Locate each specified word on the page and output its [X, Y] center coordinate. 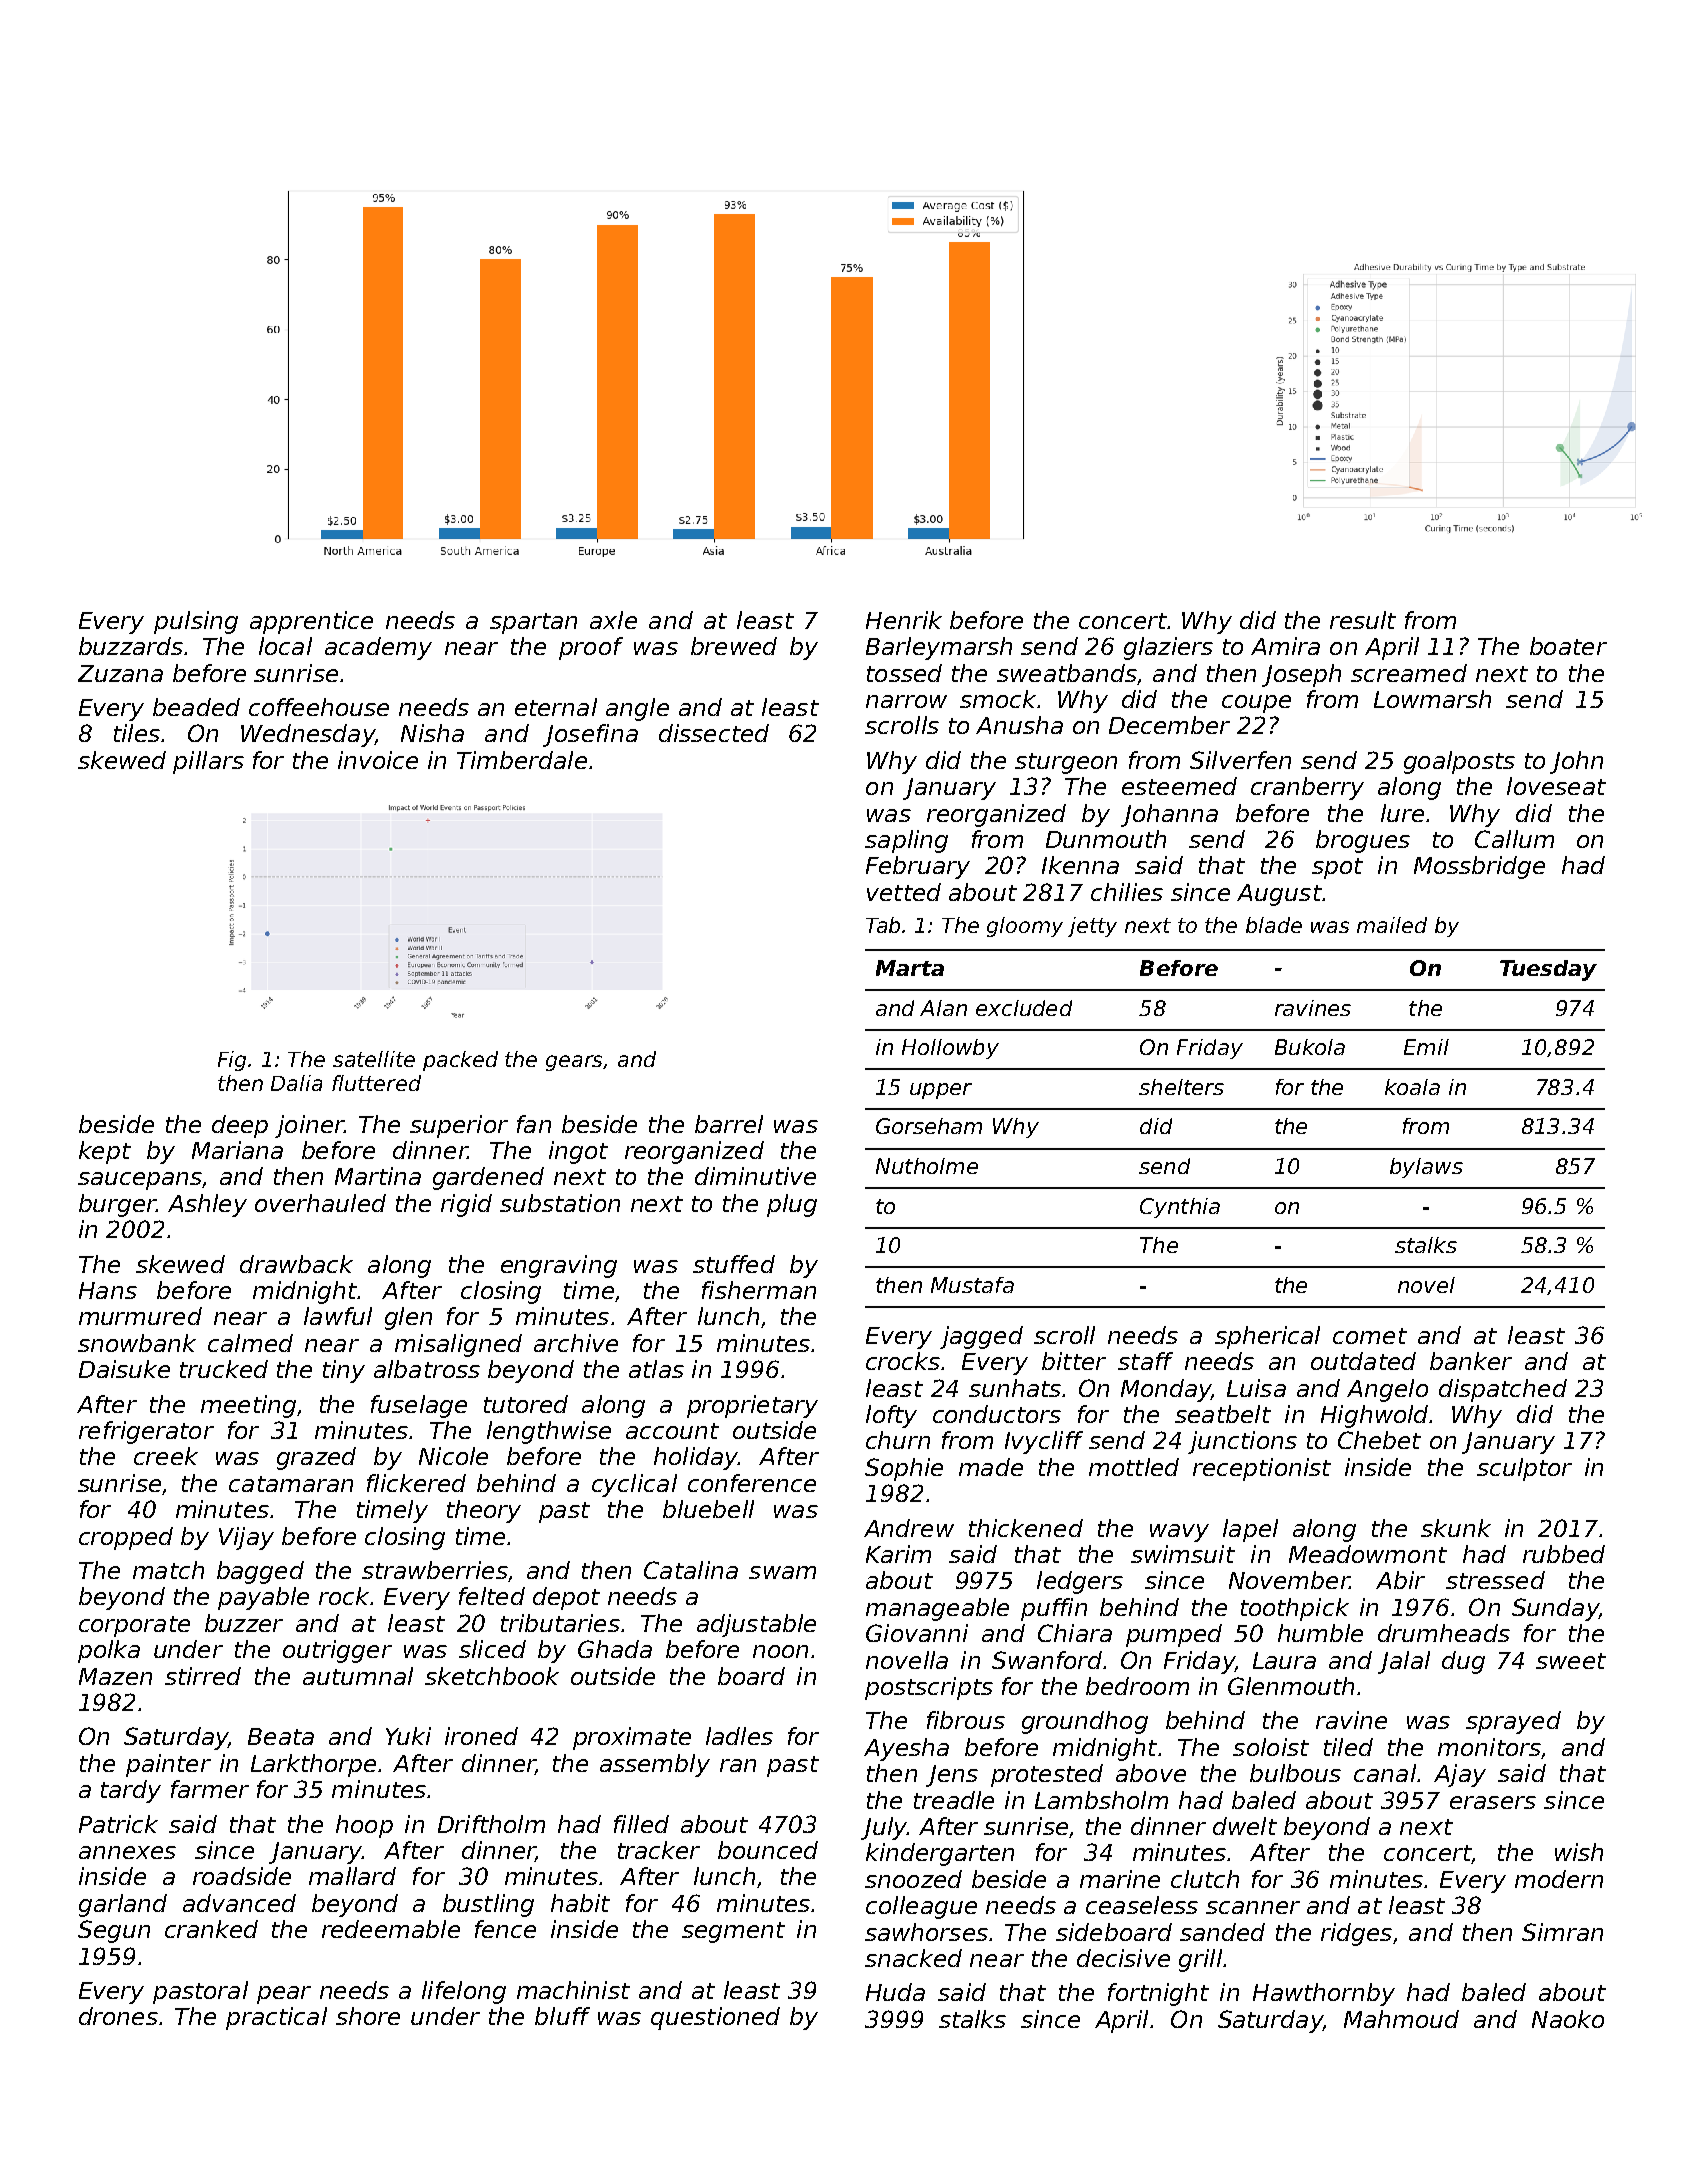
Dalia [296, 1083]
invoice [378, 760]
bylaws [1426, 1168]
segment [733, 1932]
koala [1412, 1087]
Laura [1284, 1660]
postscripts [929, 1688]
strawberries [435, 1570]
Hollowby [950, 1049]
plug [792, 1205]
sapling [906, 841]
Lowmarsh [1432, 699]
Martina [378, 1176]
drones [118, 2016]
